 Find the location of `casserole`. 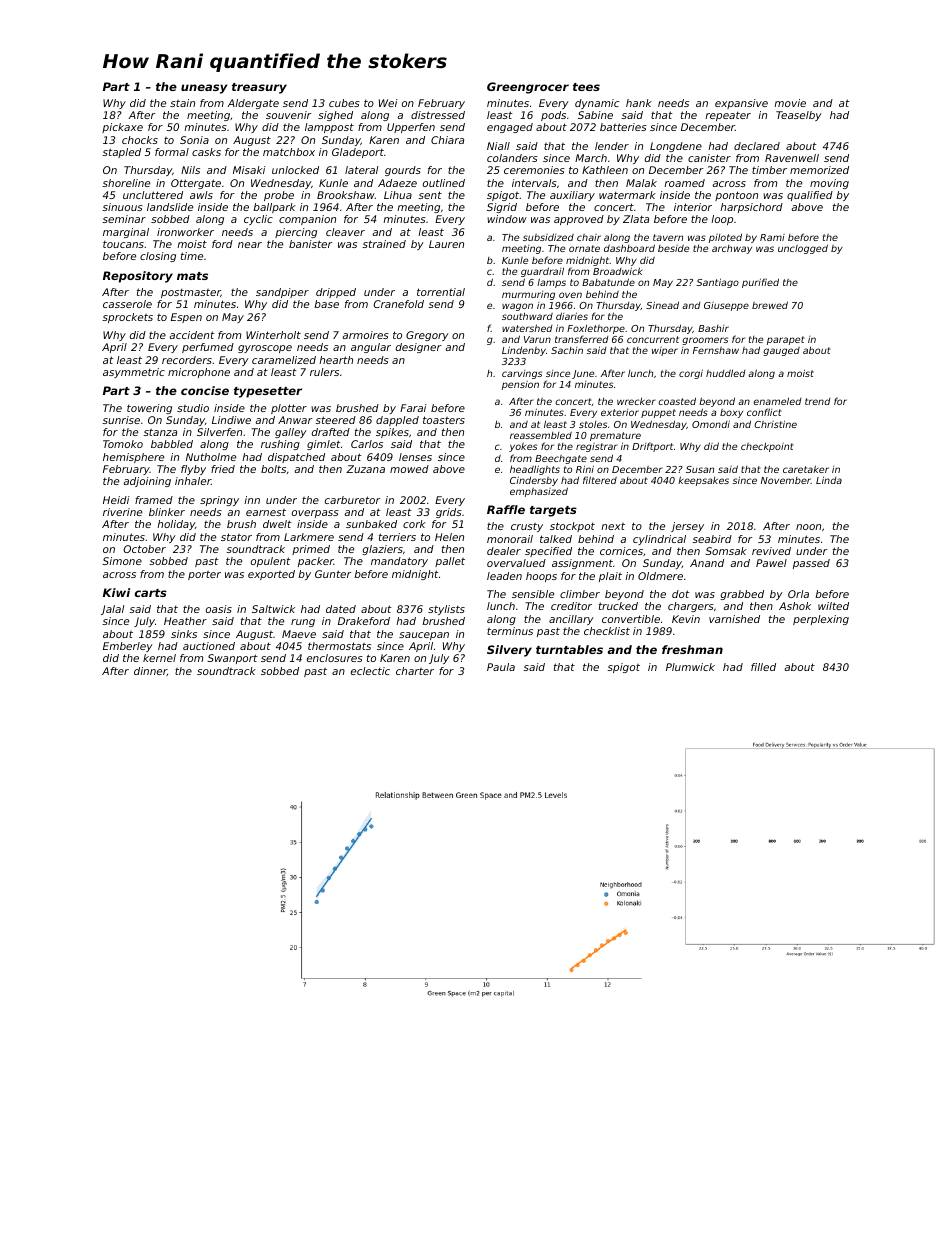

casserole is located at coordinates (127, 304).
